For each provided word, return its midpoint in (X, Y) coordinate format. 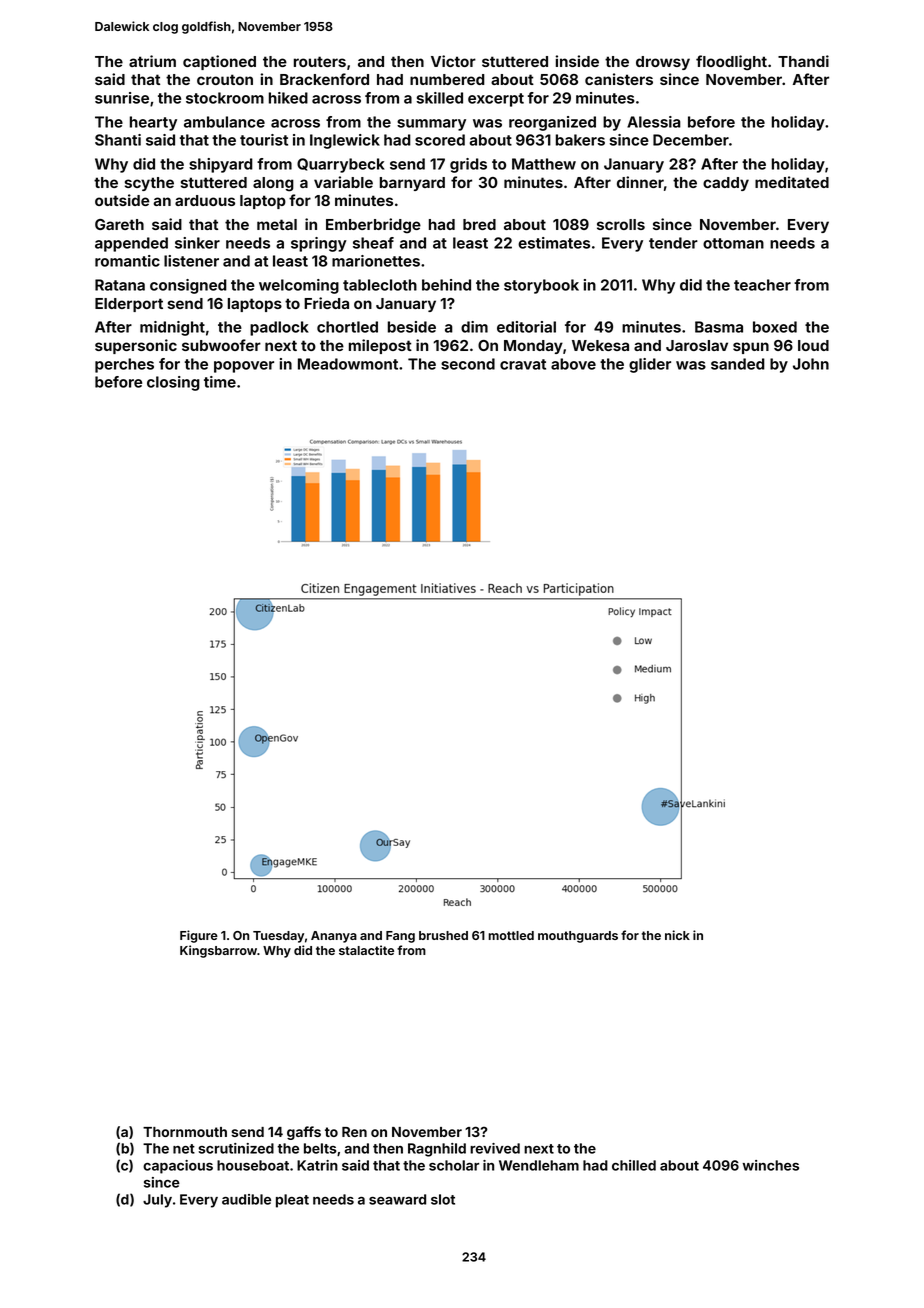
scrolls (621, 224)
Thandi (803, 61)
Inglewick (345, 141)
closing (173, 383)
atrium (152, 61)
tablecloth (380, 285)
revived (495, 1148)
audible (246, 1199)
